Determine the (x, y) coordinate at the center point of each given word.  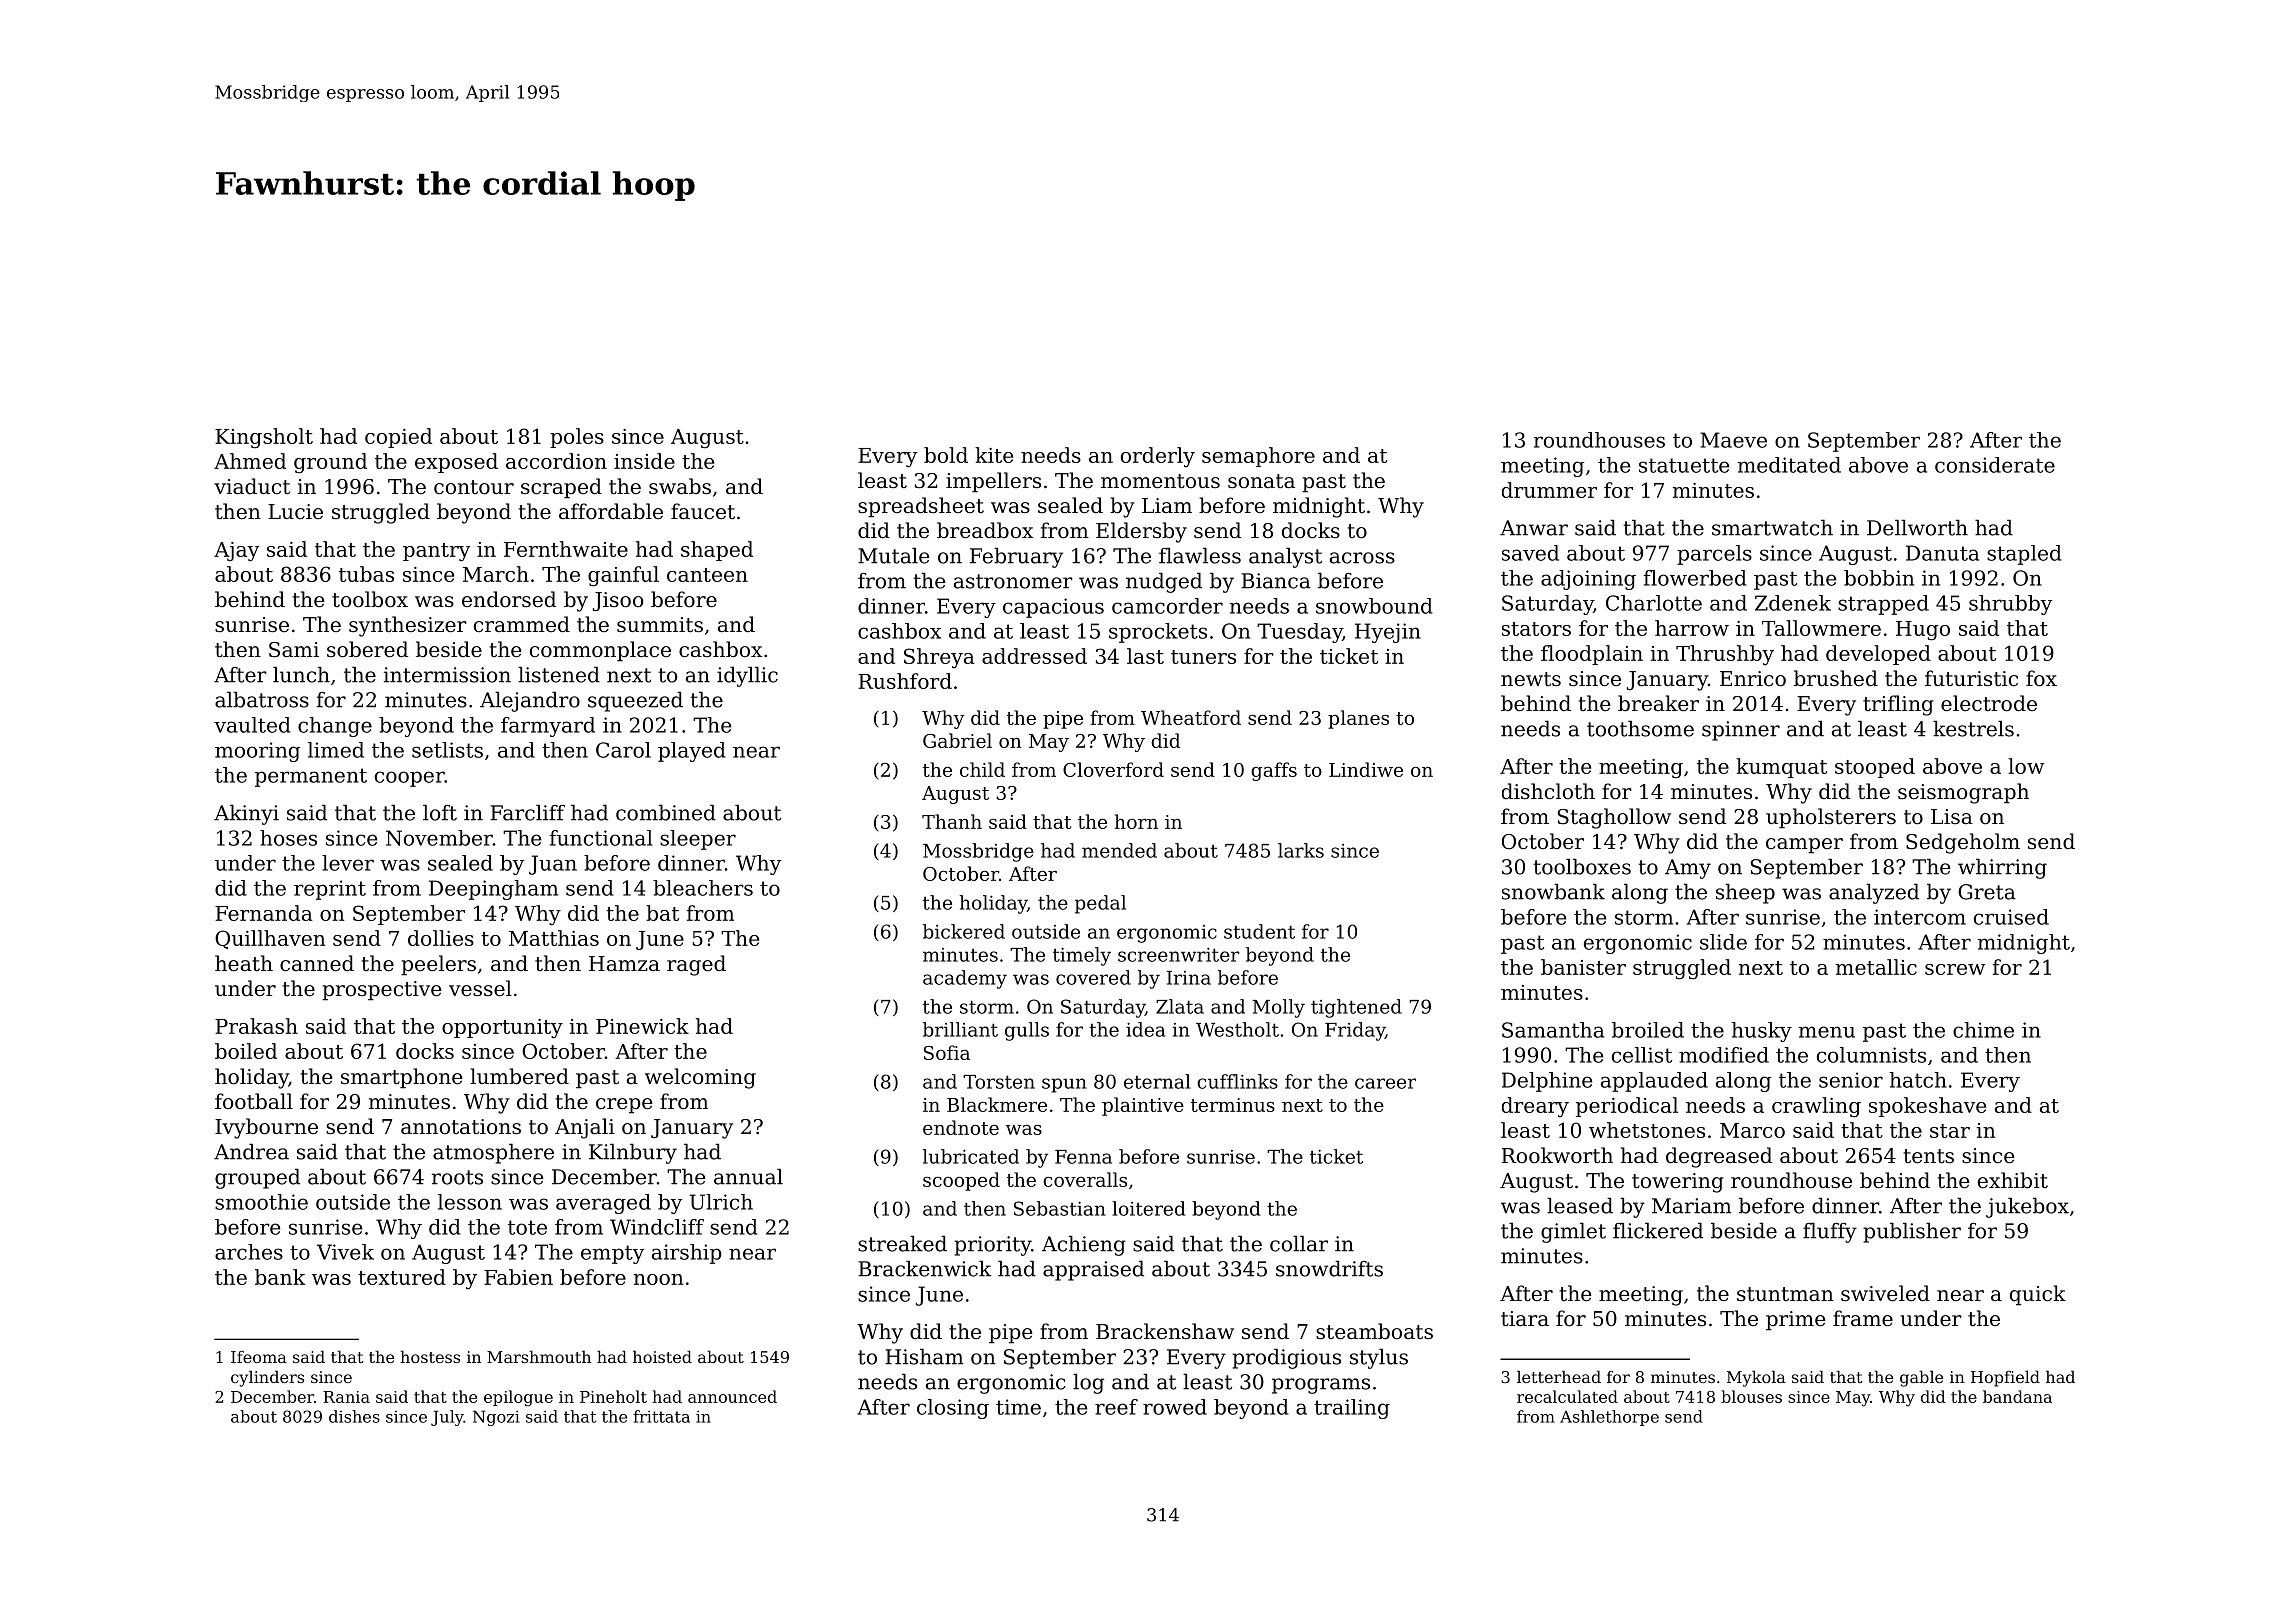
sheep (1745, 893)
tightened (1356, 1008)
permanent (311, 777)
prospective (381, 991)
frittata (661, 1416)
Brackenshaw (1165, 1331)
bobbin (1879, 578)
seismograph (1963, 793)
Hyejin (1388, 633)
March (496, 574)
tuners (1203, 657)
